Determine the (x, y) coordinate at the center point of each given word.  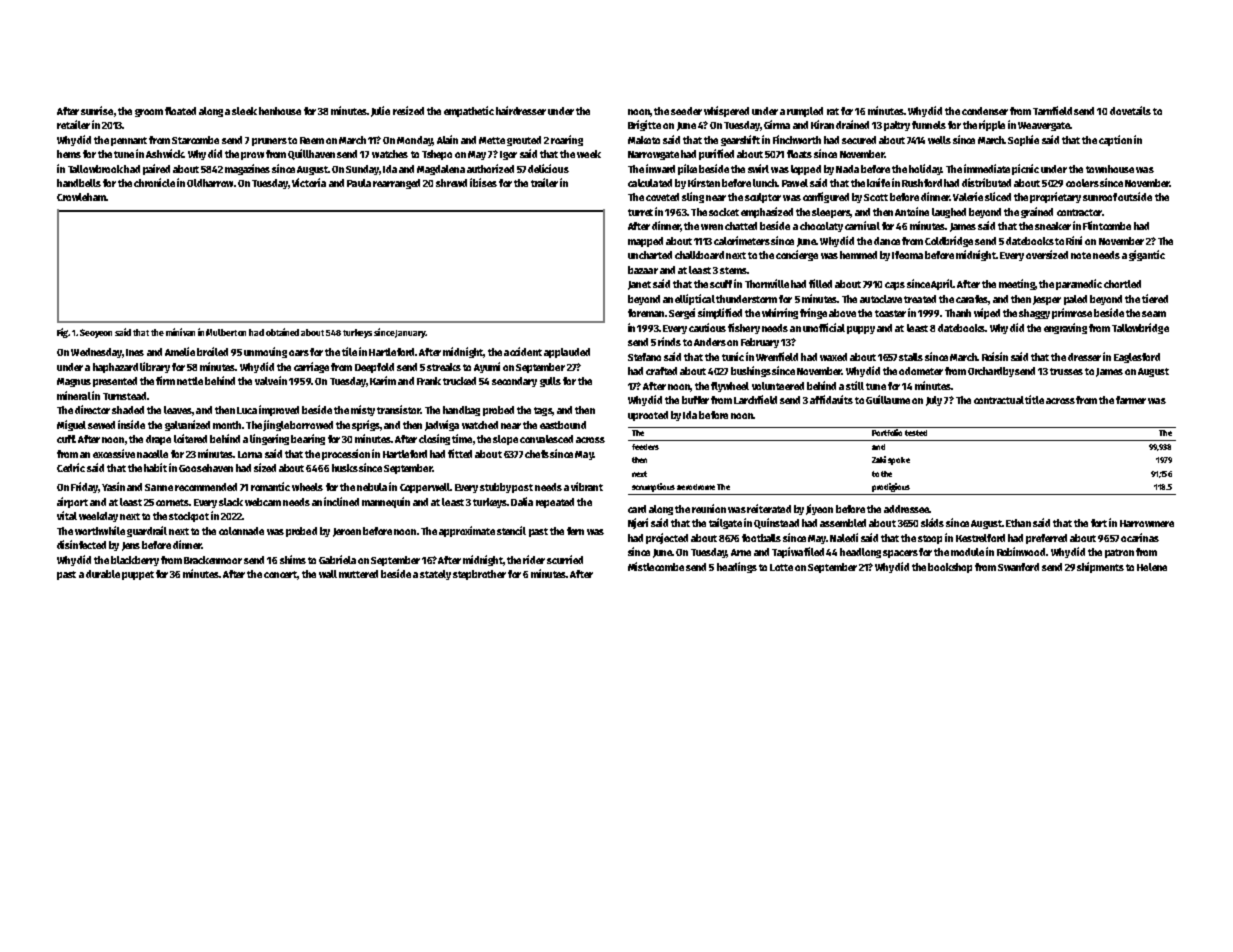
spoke (899, 461)
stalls (911, 357)
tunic (733, 356)
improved (279, 410)
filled (820, 283)
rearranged (396, 184)
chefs (537, 454)
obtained (282, 332)
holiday (925, 169)
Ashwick (164, 153)
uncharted (650, 255)
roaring (567, 140)
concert (280, 574)
